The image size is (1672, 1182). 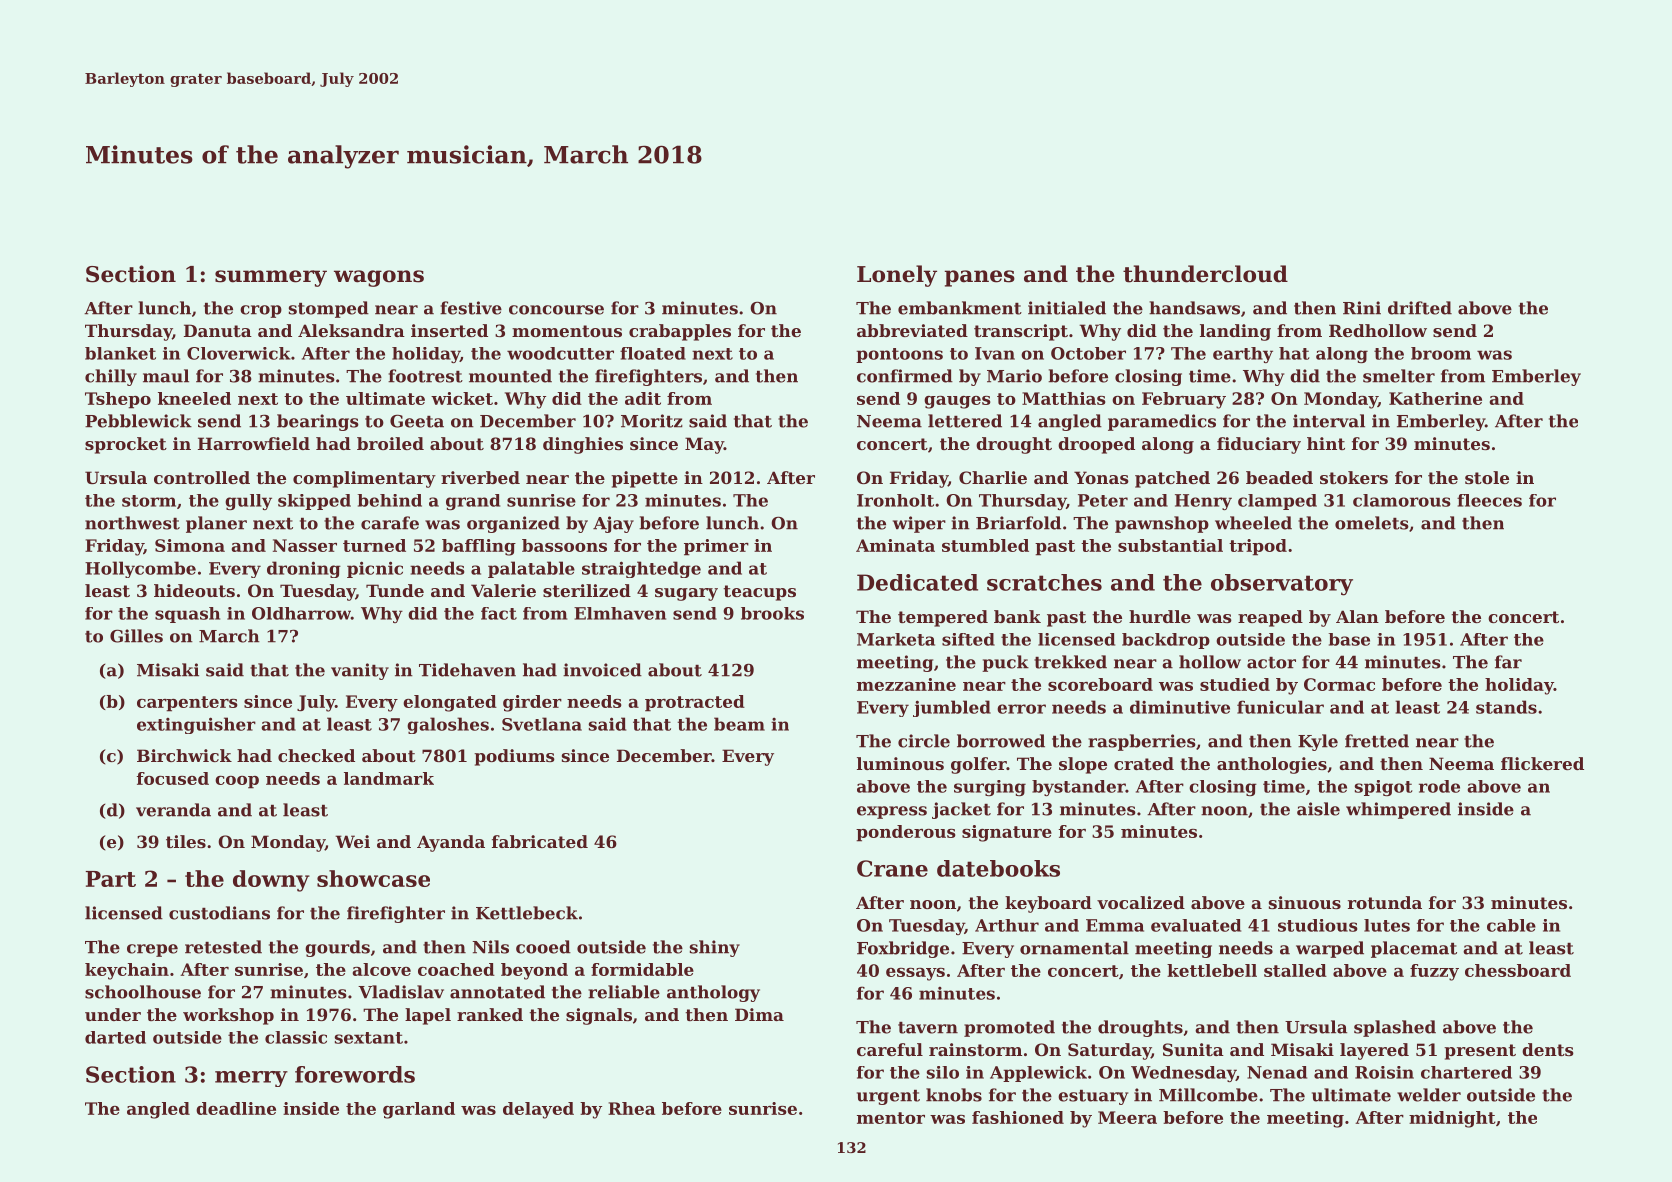 I want to click on veranda, so click(x=173, y=810).
